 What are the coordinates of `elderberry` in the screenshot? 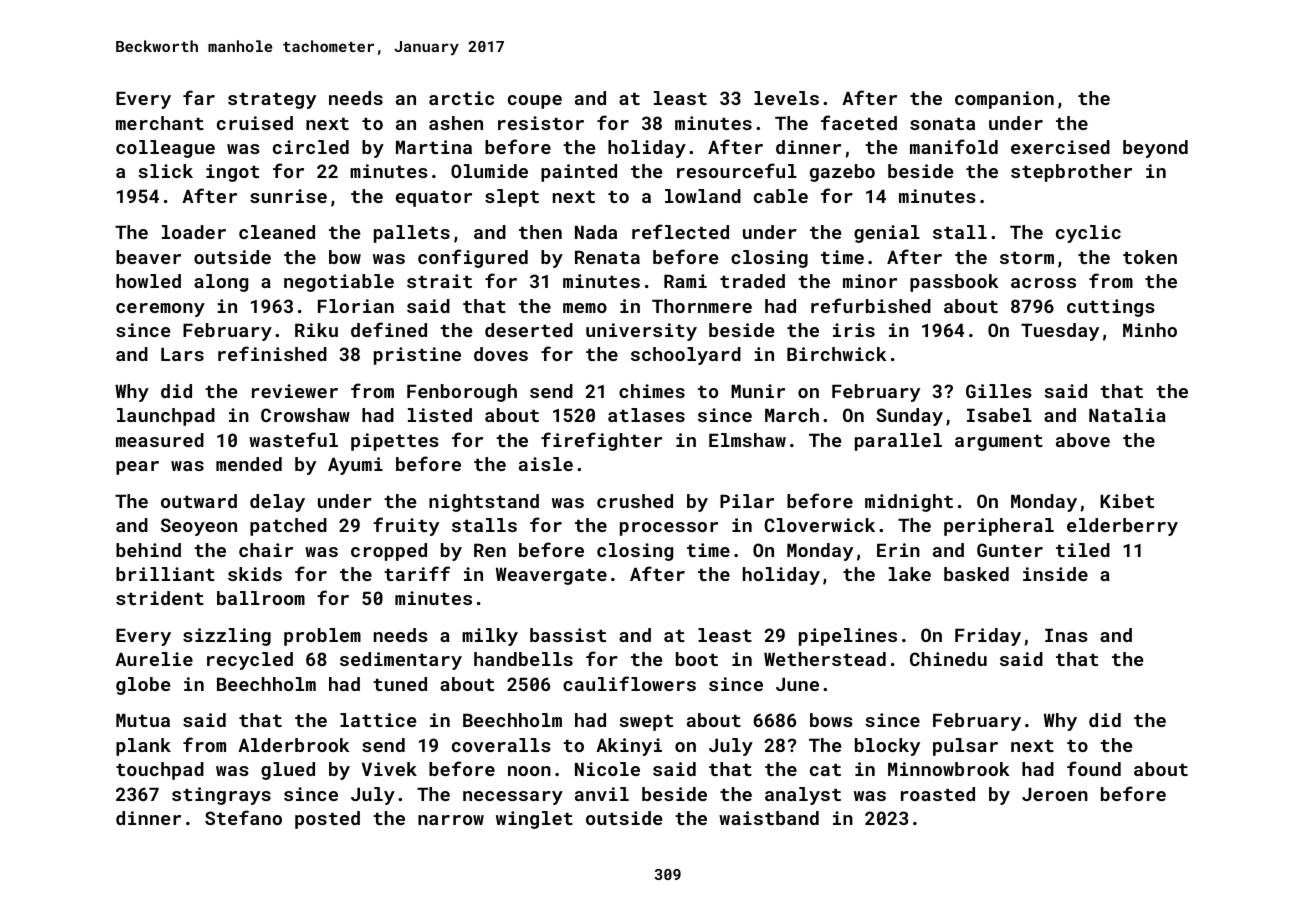 It's located at (1122, 527).
